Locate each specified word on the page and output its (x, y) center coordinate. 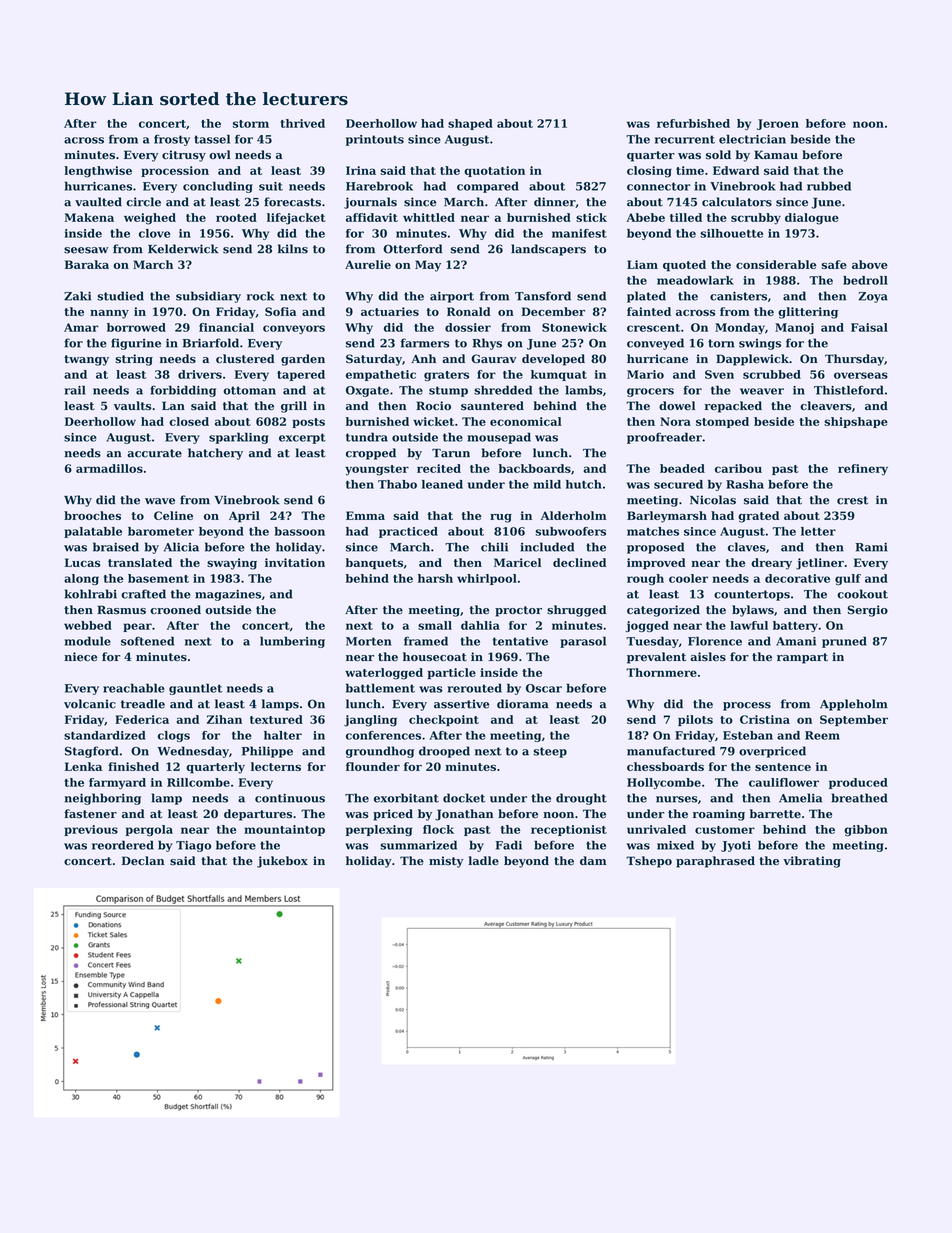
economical (526, 421)
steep (550, 752)
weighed (150, 219)
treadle (143, 704)
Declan (143, 861)
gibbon (866, 830)
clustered (245, 359)
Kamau (776, 154)
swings (760, 344)
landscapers (548, 250)
